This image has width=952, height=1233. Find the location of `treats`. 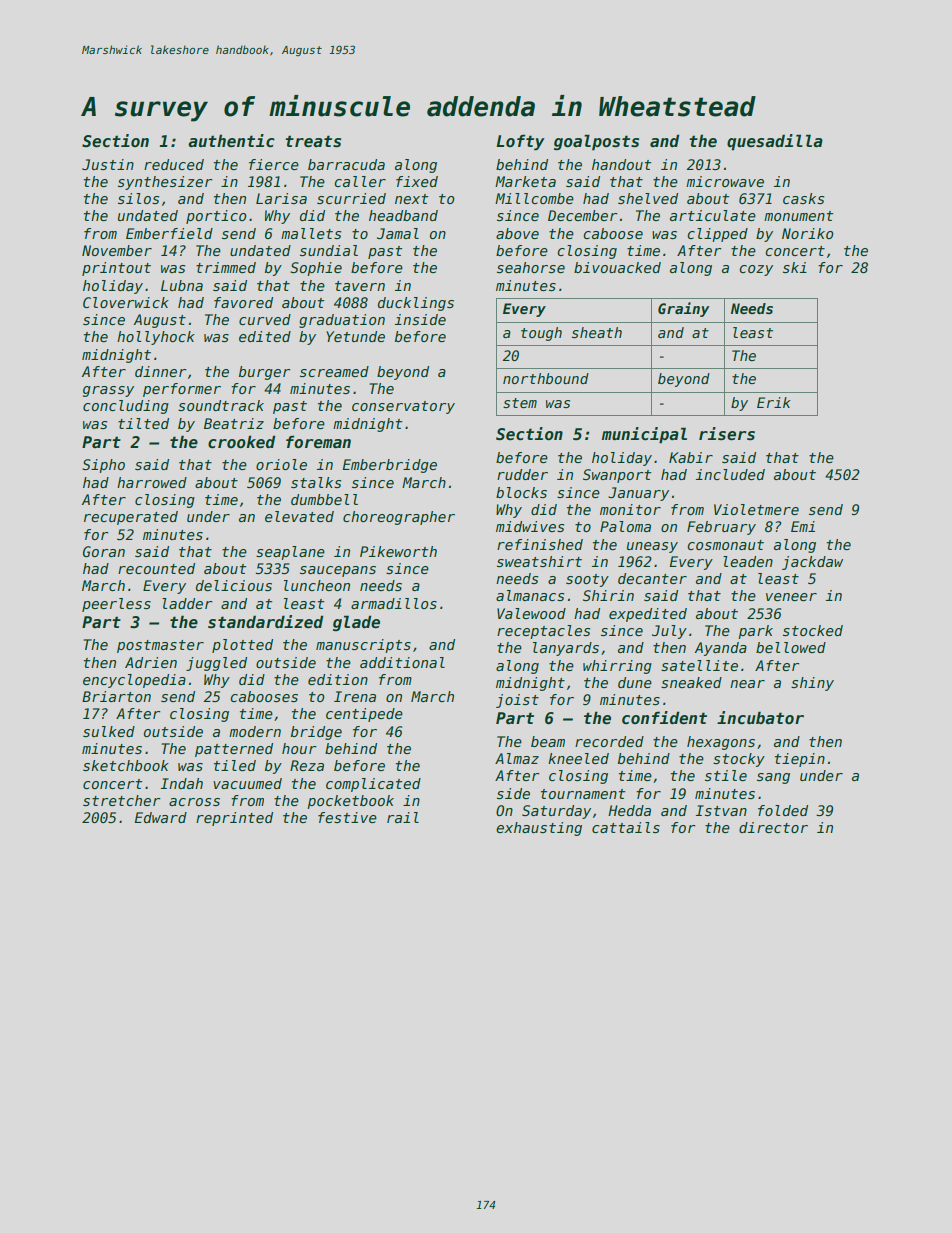

treats is located at coordinates (313, 141).
